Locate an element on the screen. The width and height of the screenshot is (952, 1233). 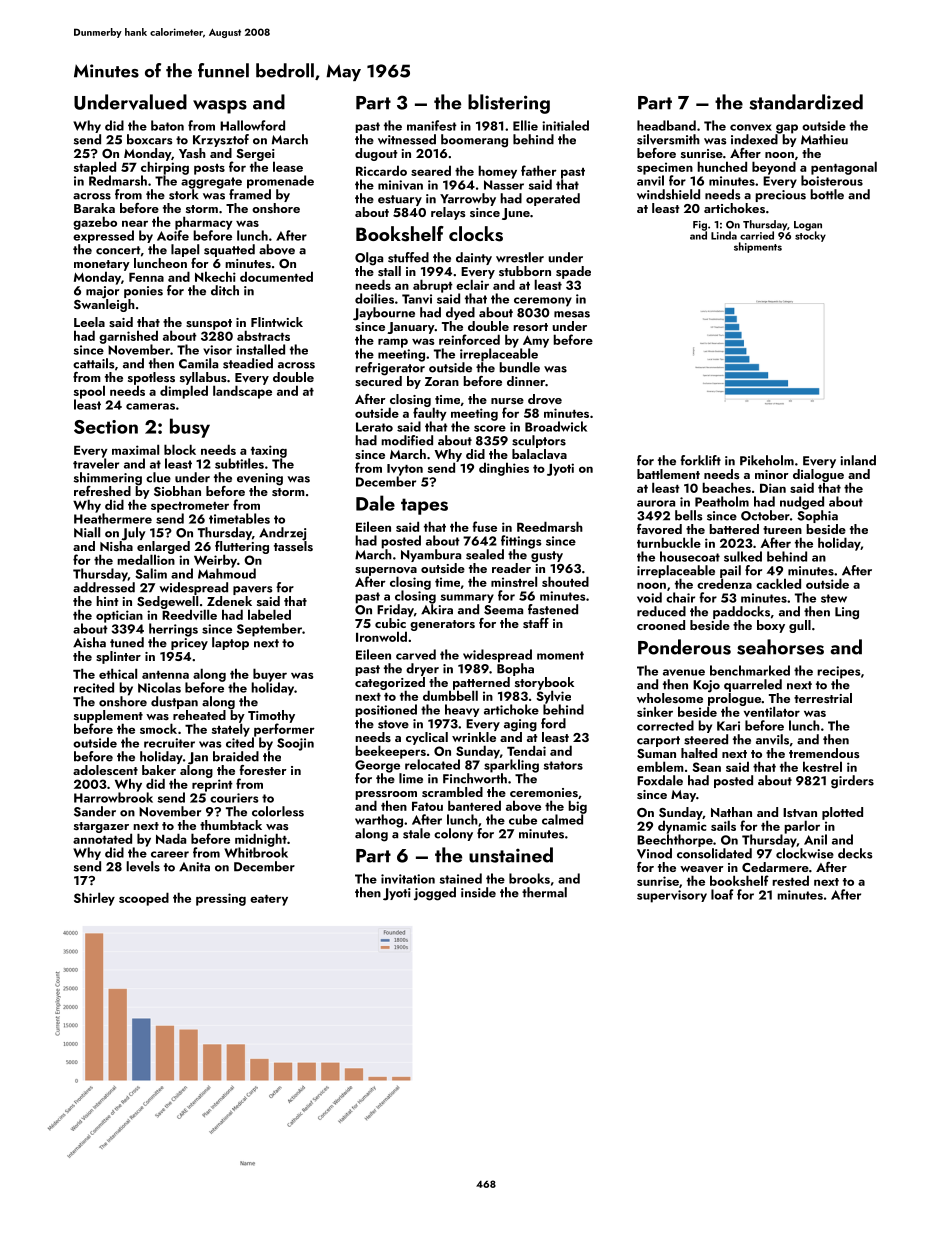
loaf is located at coordinates (722, 894).
